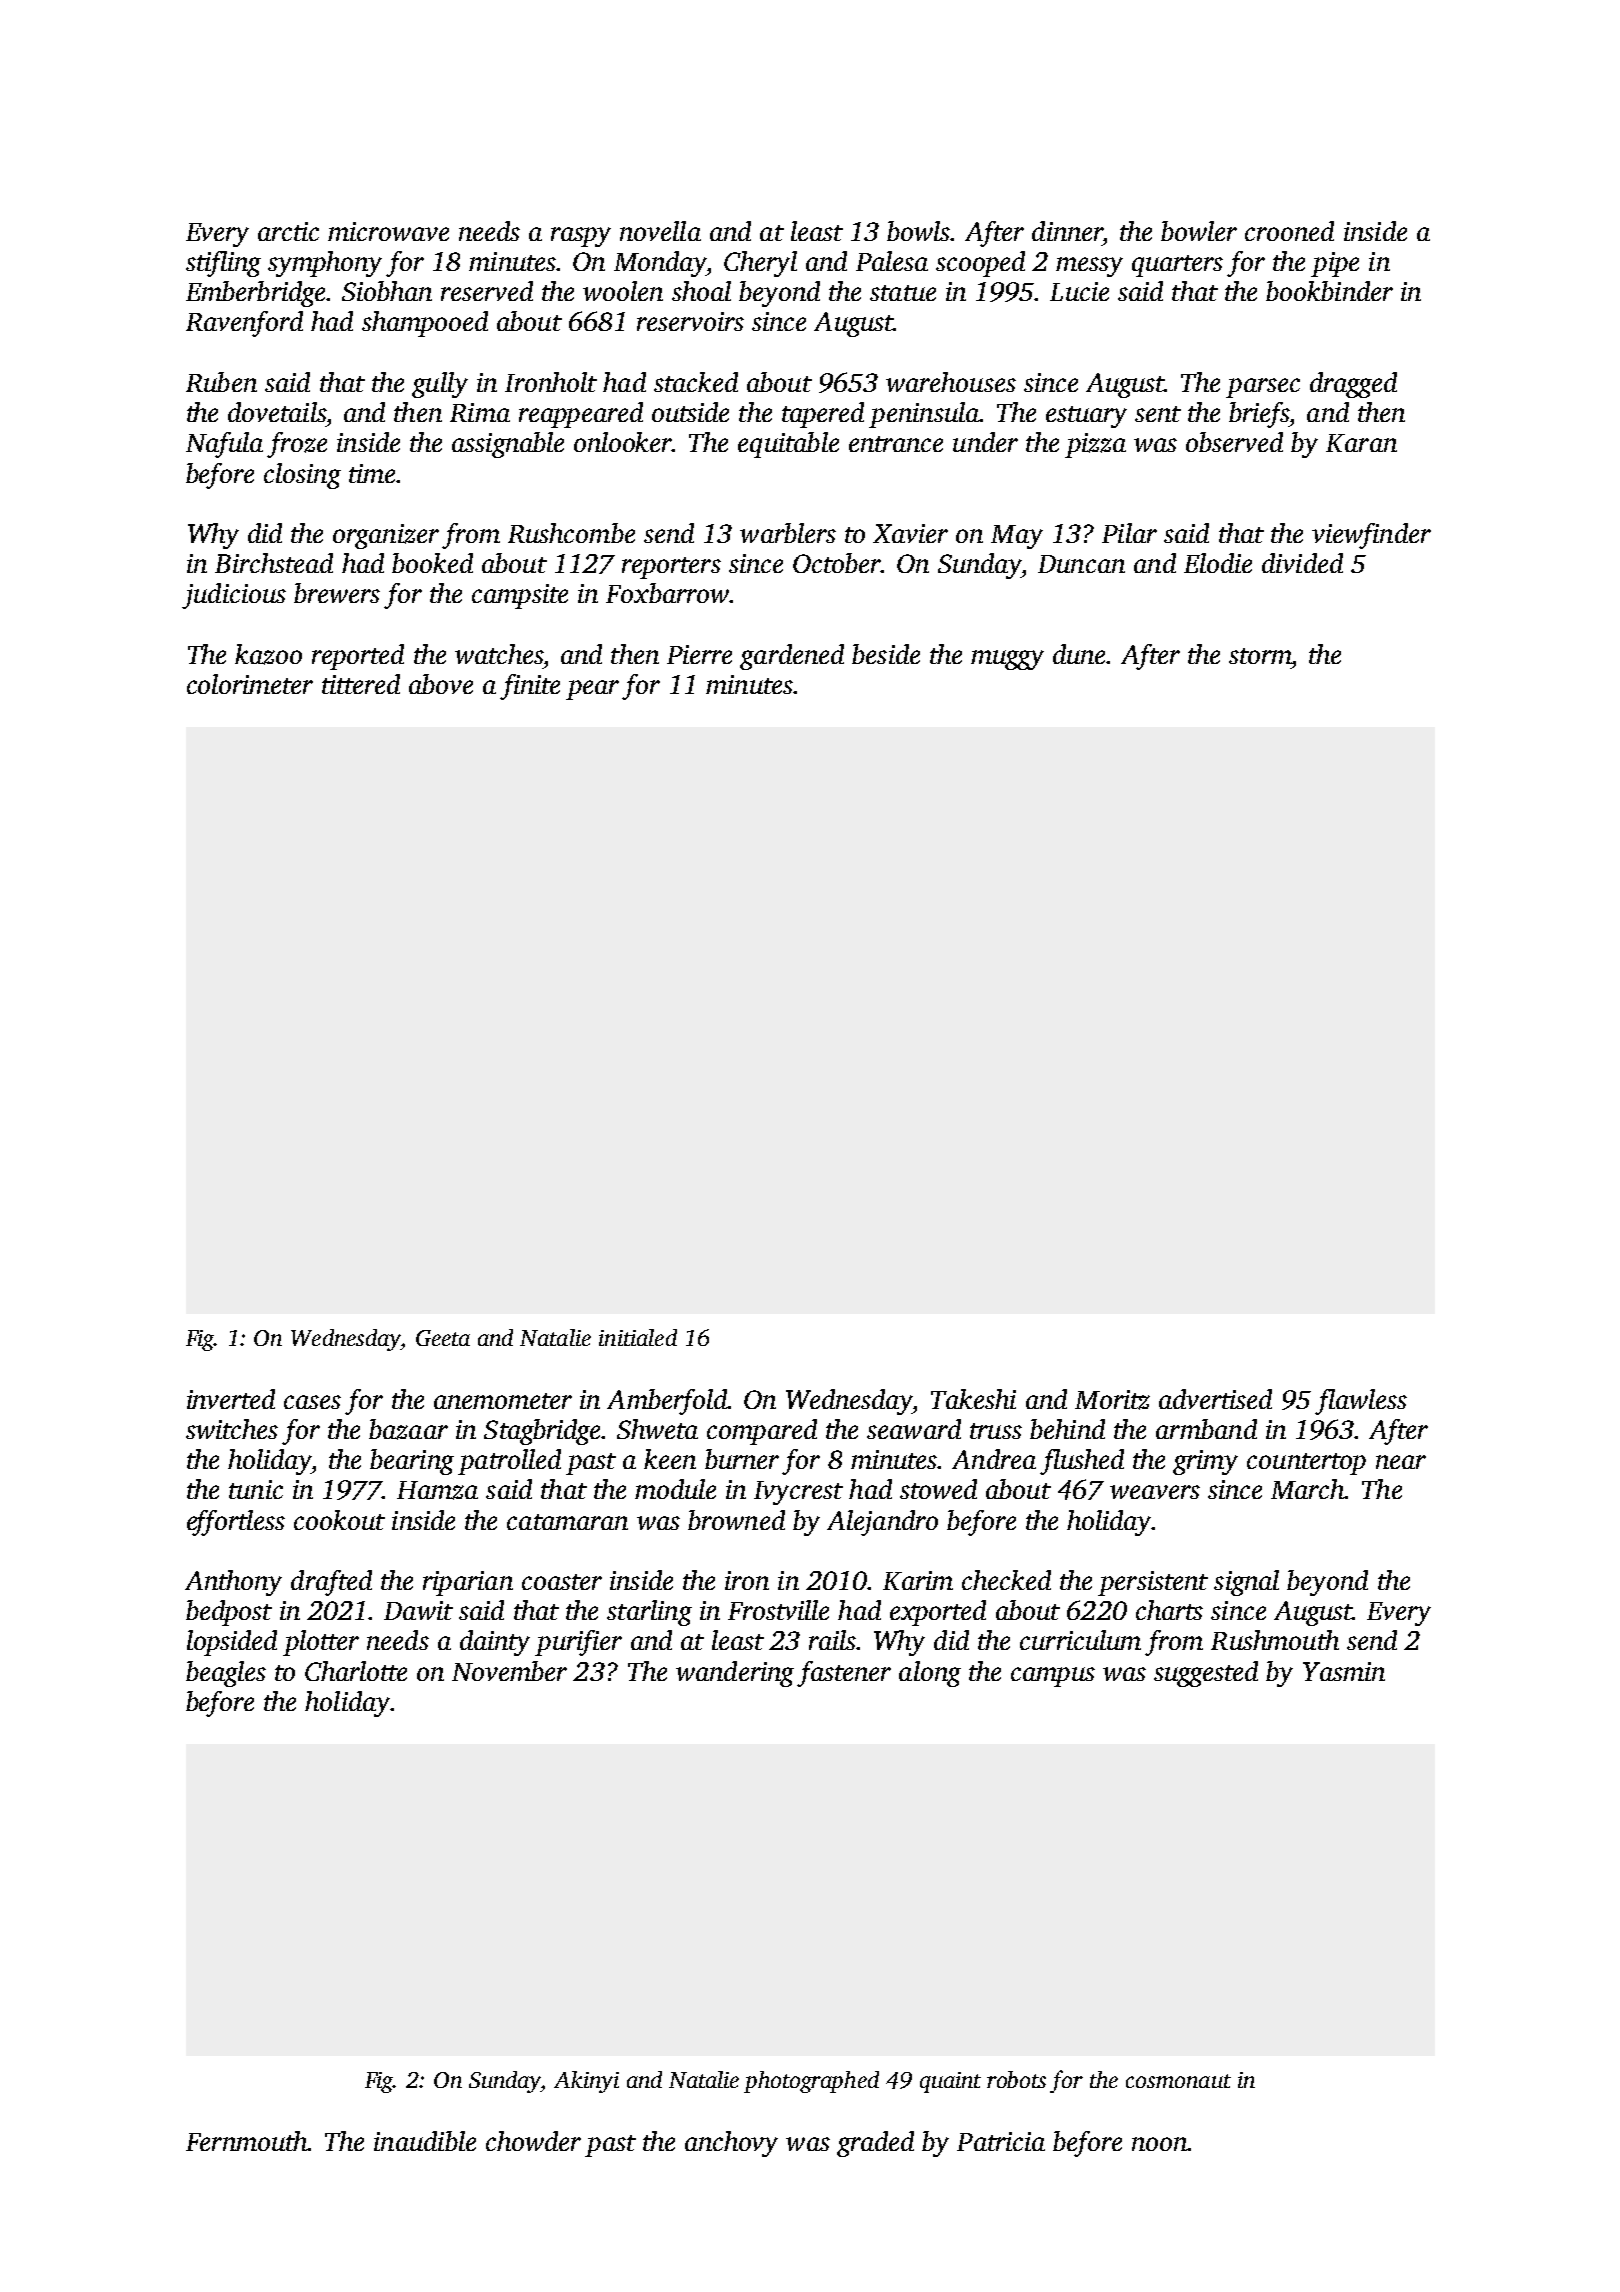 The width and height of the screenshot is (1620, 2292). What do you see at coordinates (1206, 1429) in the screenshot?
I see `armband` at bounding box center [1206, 1429].
